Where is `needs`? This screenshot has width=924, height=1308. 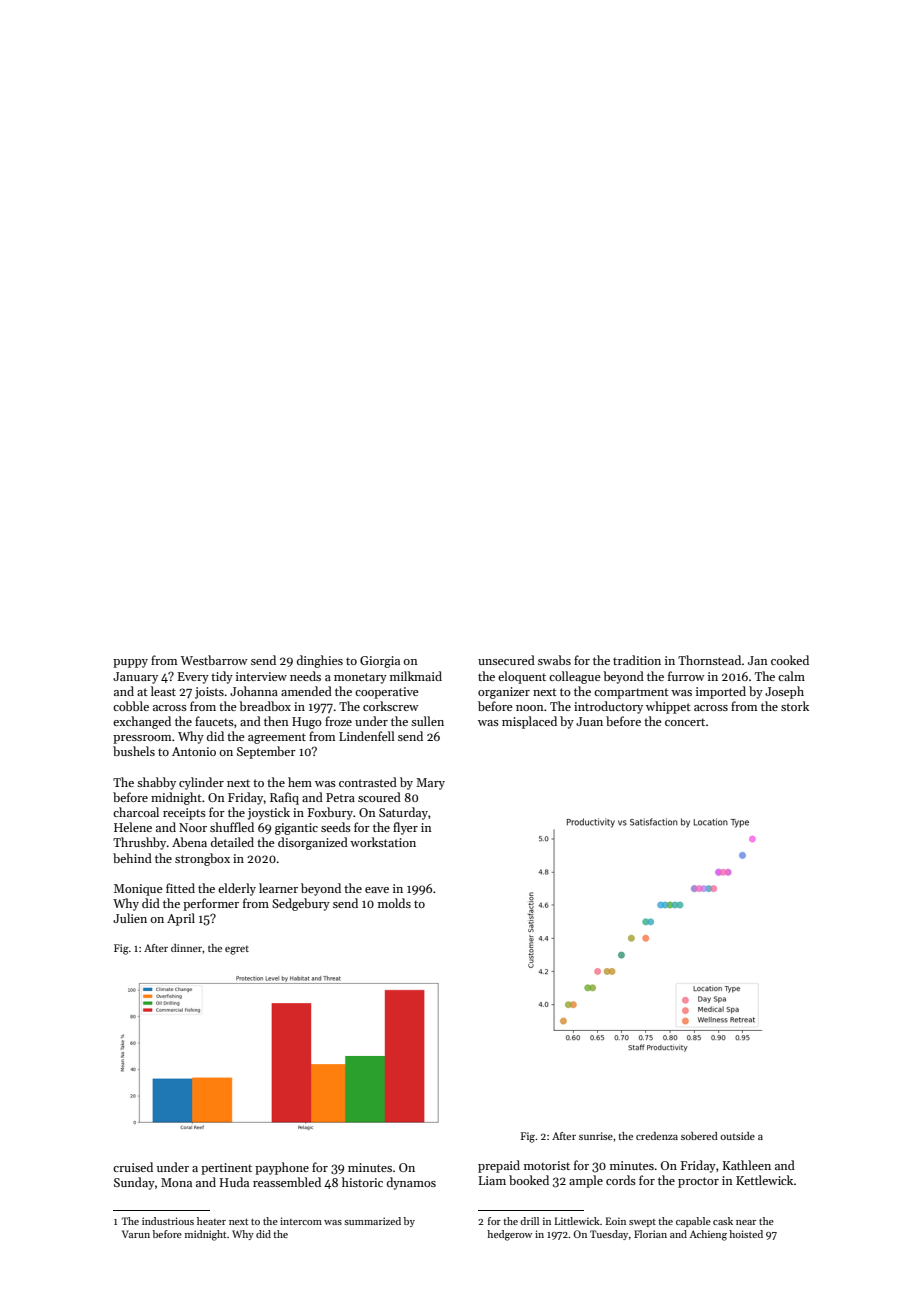 needs is located at coordinates (305, 676).
